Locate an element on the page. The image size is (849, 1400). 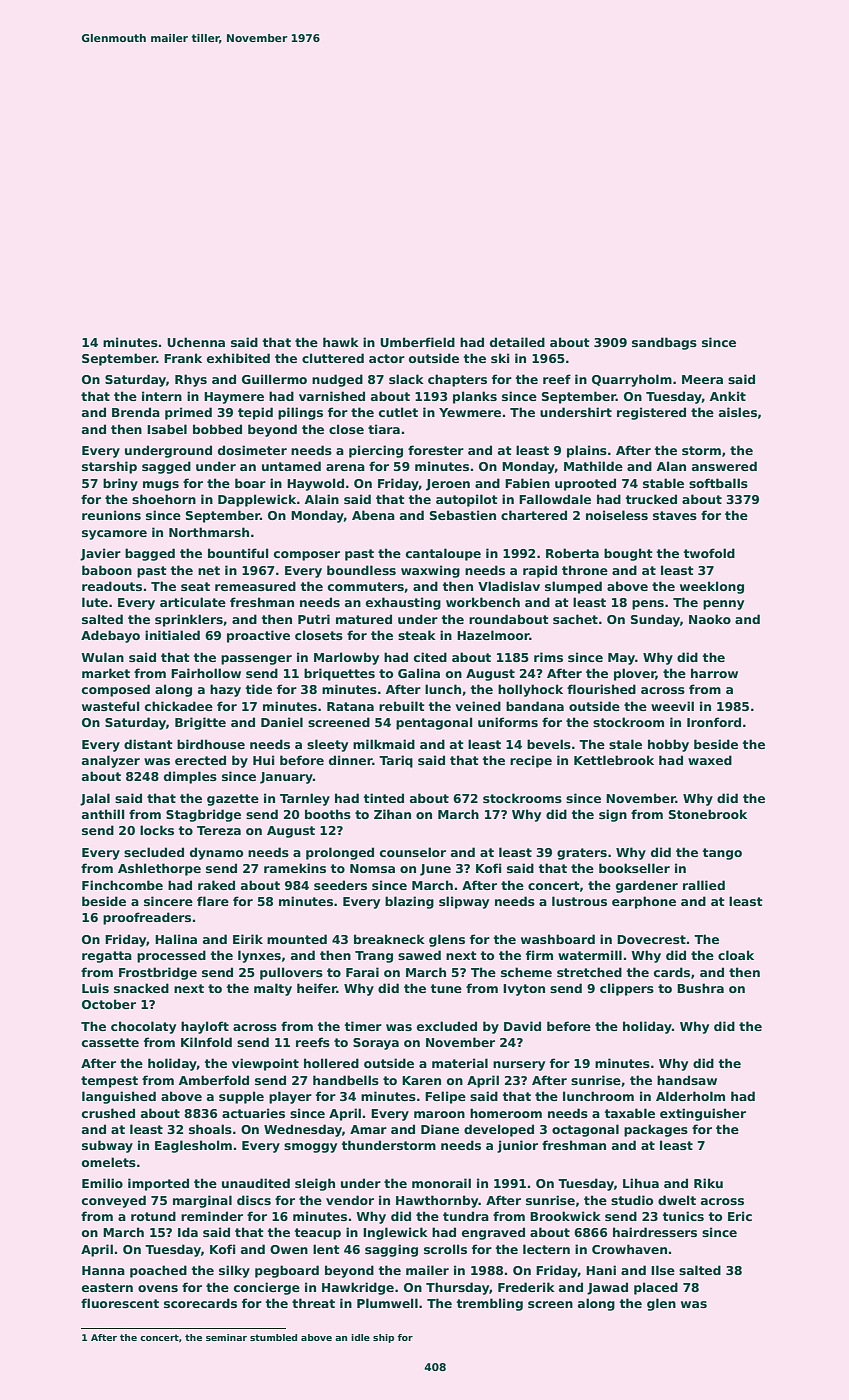
twofold is located at coordinates (709, 553).
